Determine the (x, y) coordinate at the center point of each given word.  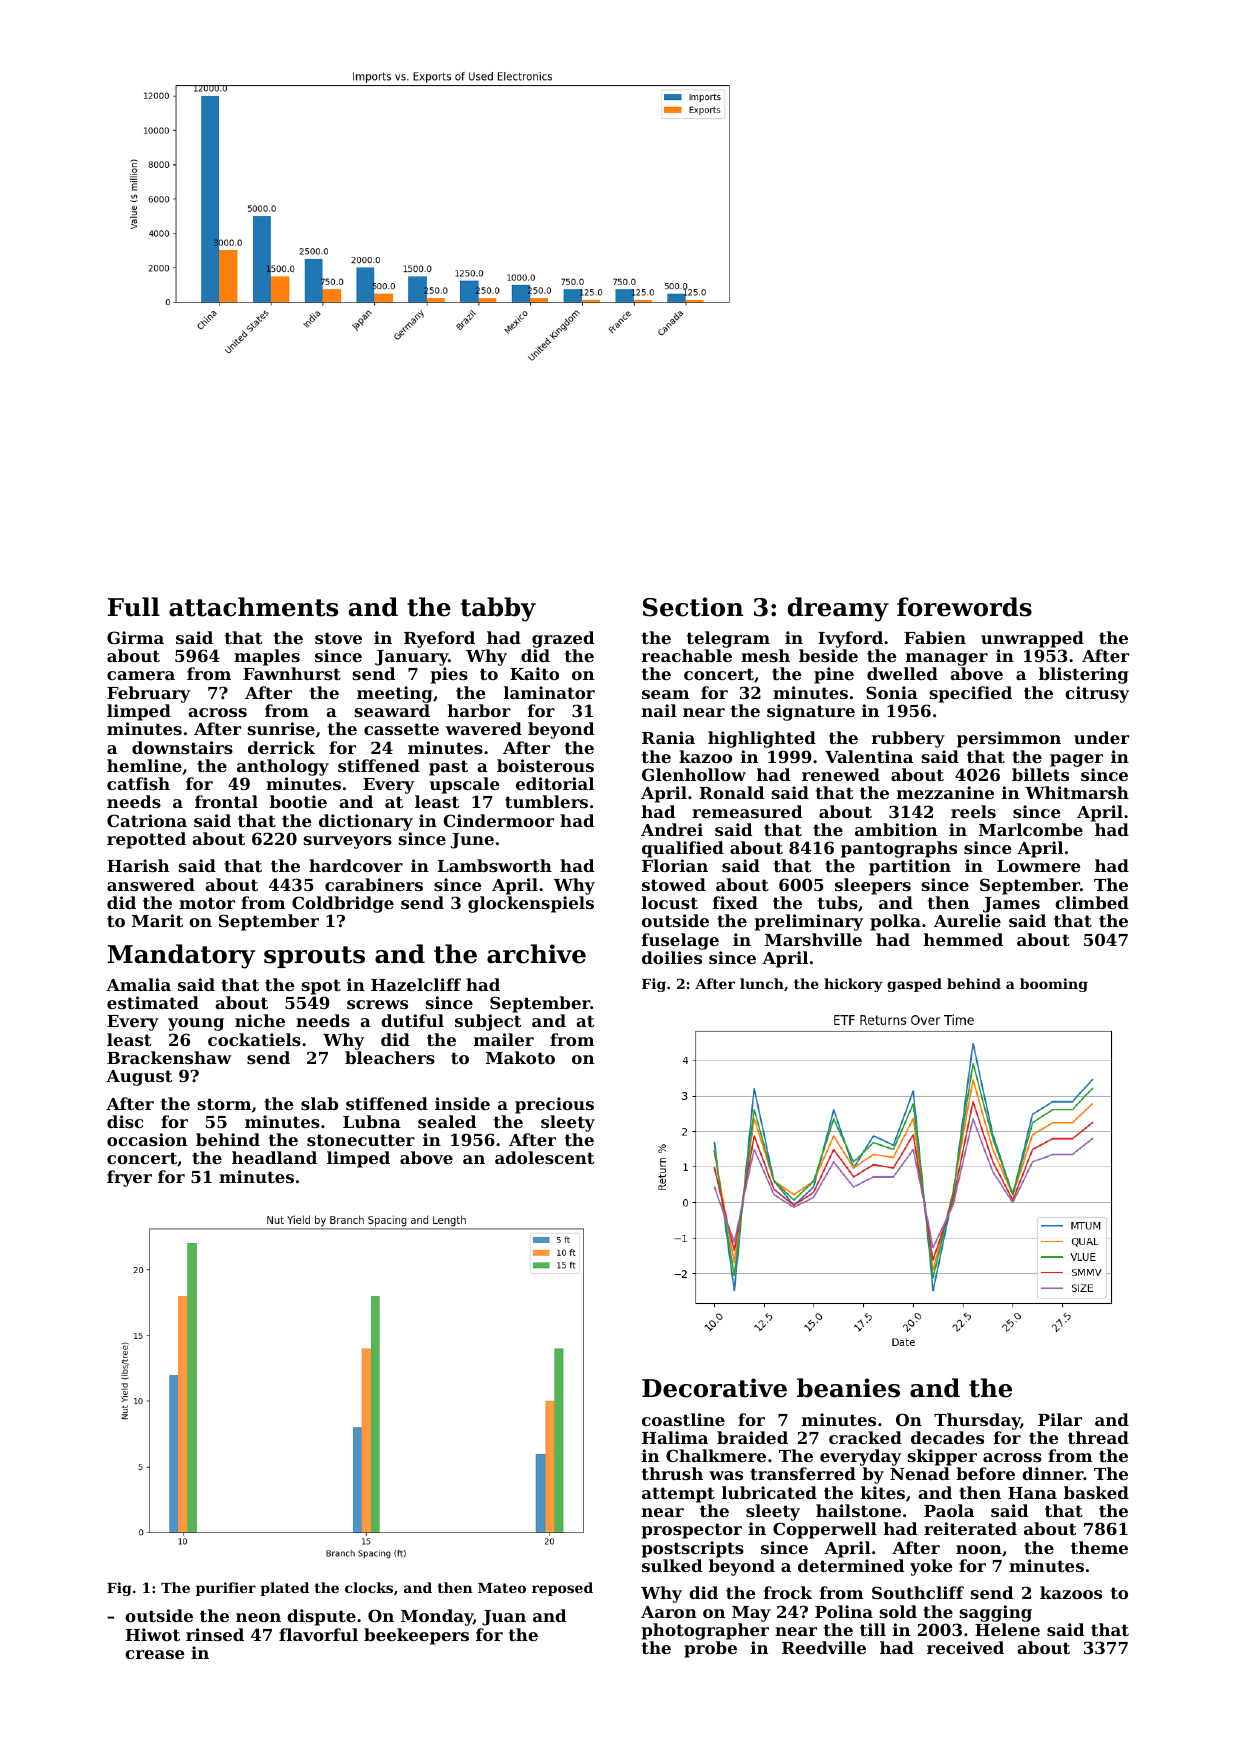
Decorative (714, 1388)
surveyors (348, 842)
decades (947, 1437)
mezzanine (945, 792)
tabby (498, 609)
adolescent (544, 1157)
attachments (253, 607)
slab (319, 1103)
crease (155, 1654)
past (448, 768)
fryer (129, 1178)
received (965, 1647)
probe (710, 1649)
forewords (964, 607)
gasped (914, 985)
